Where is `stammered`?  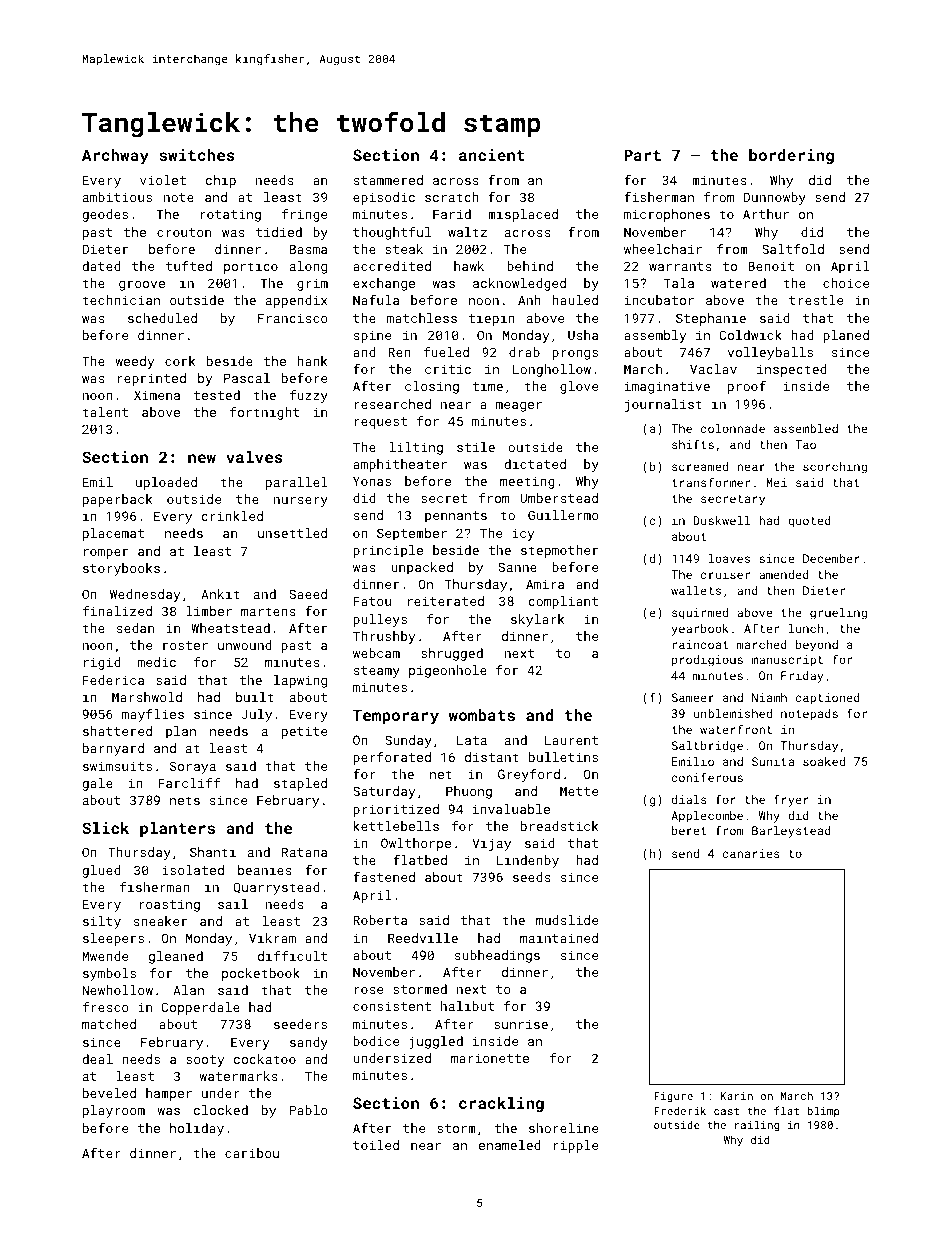
stammered is located at coordinates (388, 180).
